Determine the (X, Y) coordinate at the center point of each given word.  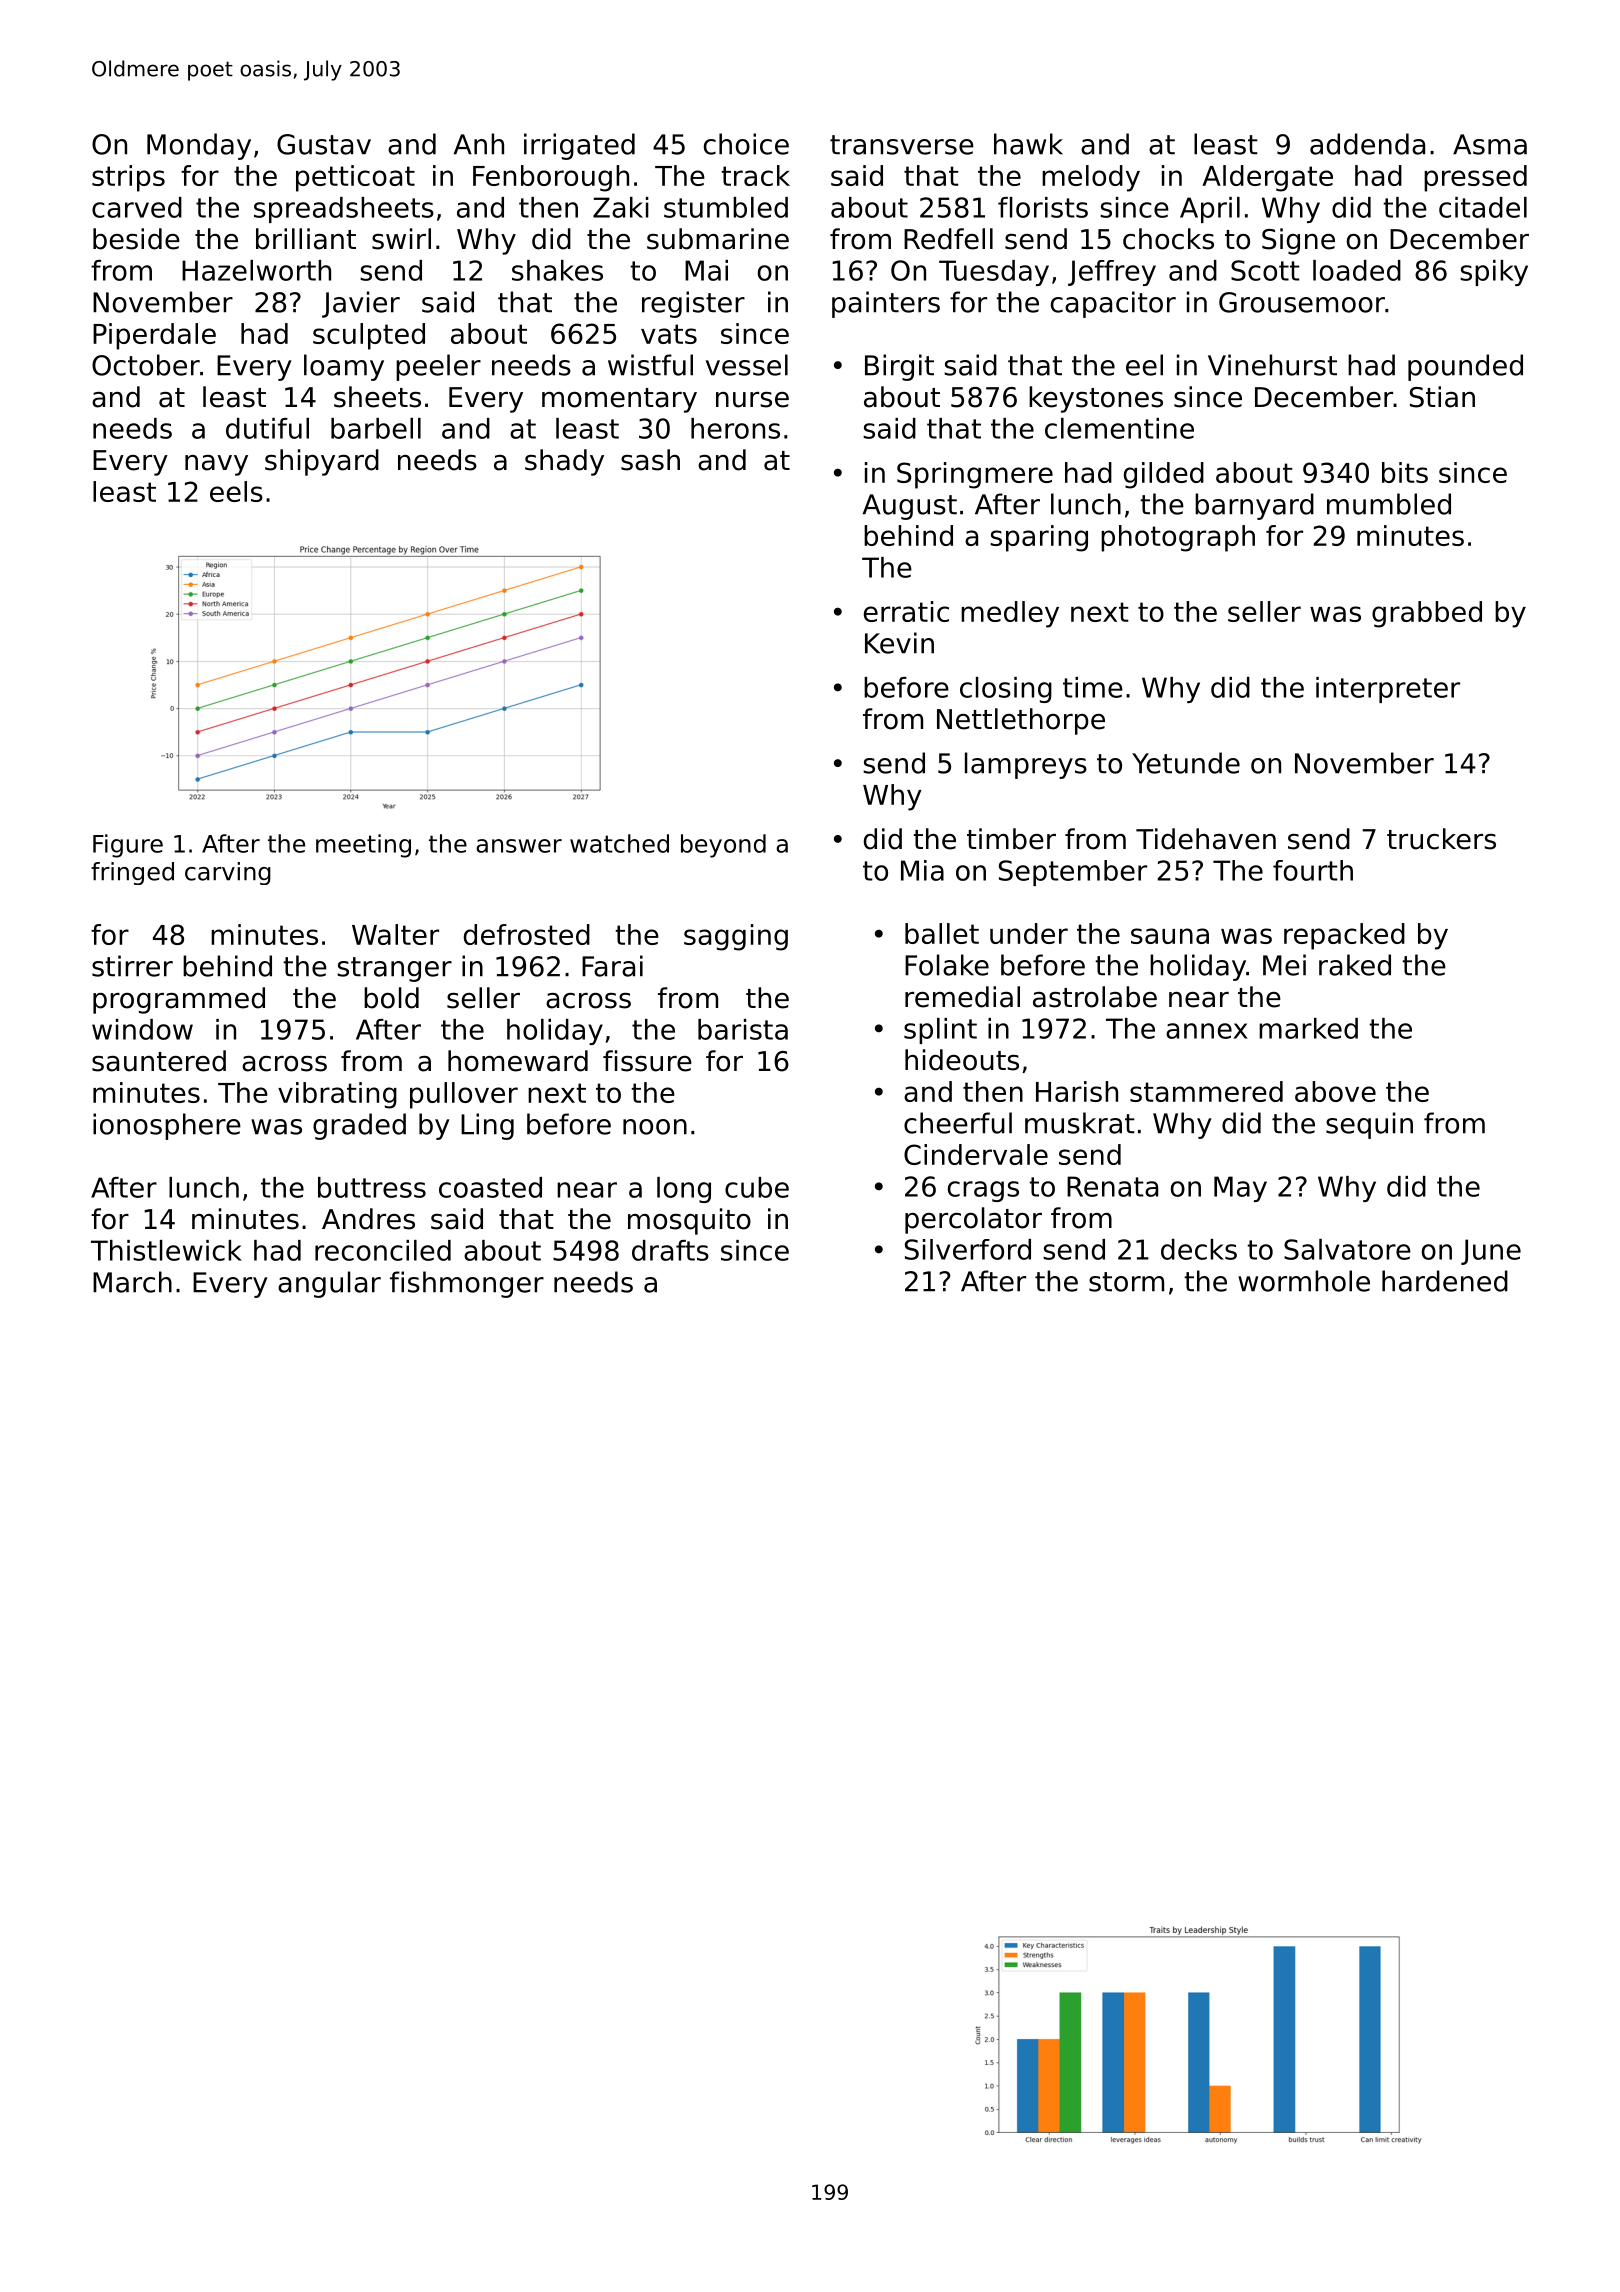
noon (655, 1127)
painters (886, 304)
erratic (906, 611)
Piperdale (154, 336)
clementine (1119, 428)
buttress (372, 1187)
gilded (1164, 475)
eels (236, 491)
